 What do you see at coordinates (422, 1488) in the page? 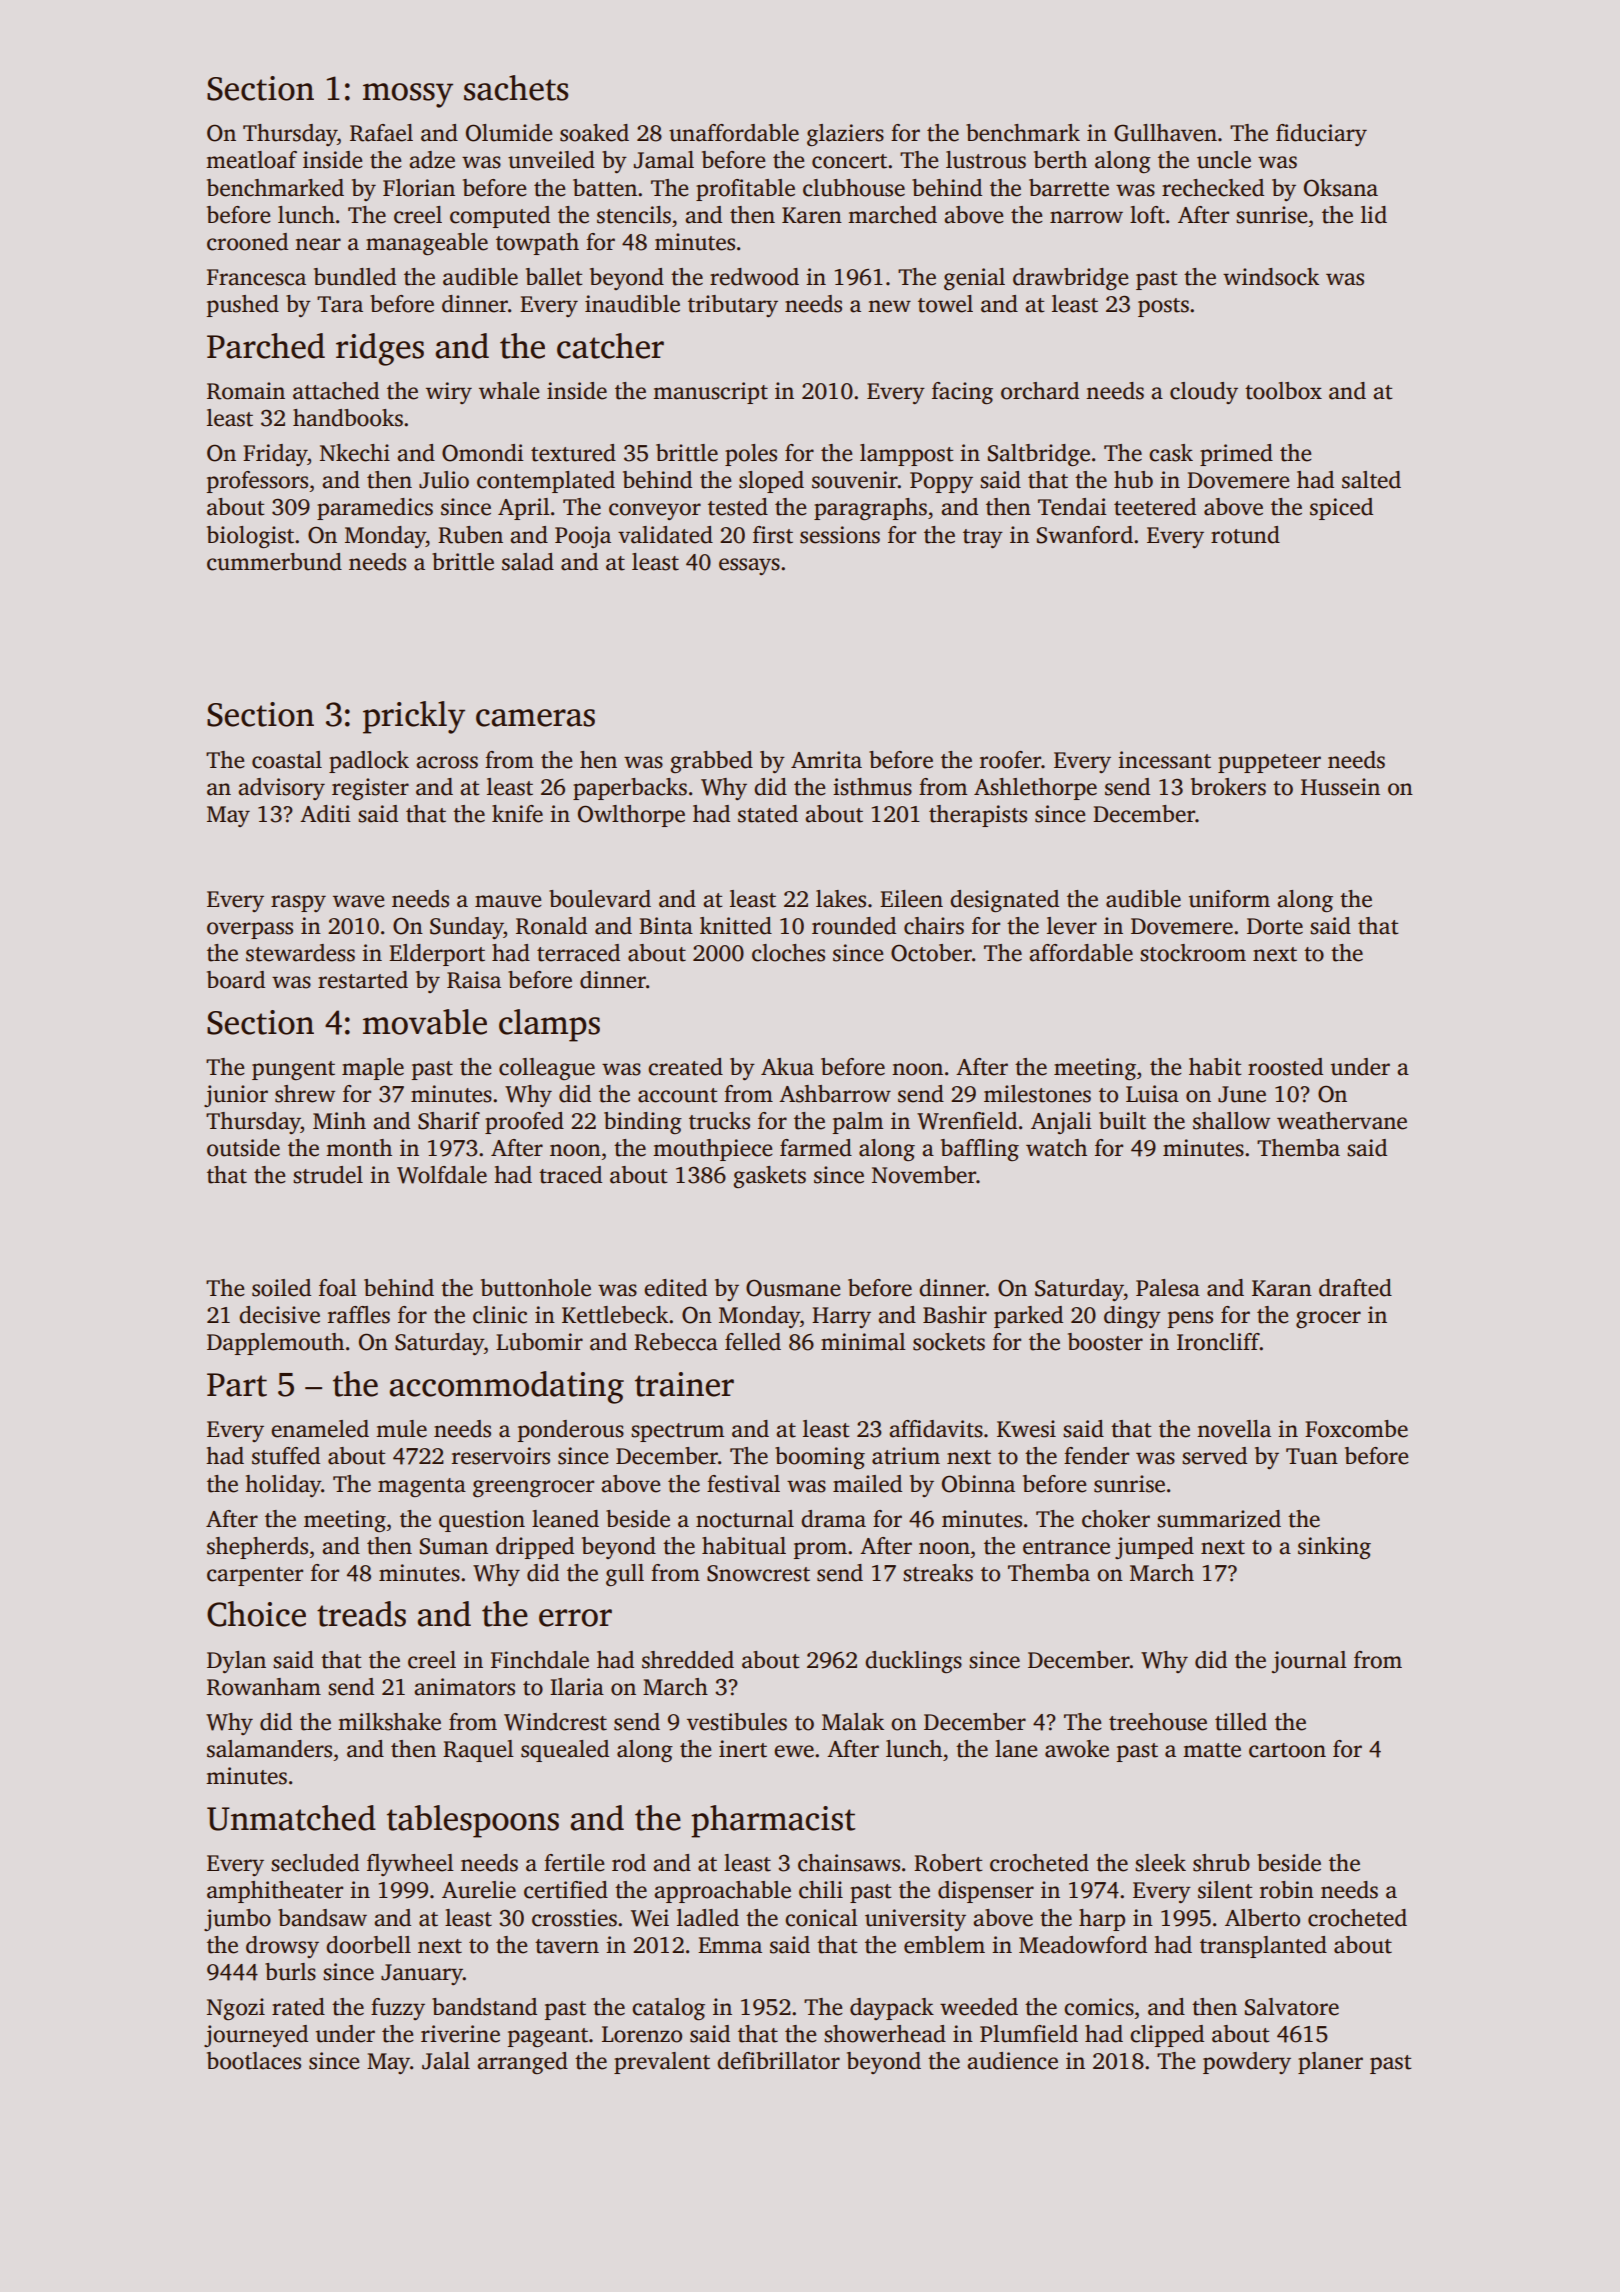
I see `magenta` at bounding box center [422, 1488].
